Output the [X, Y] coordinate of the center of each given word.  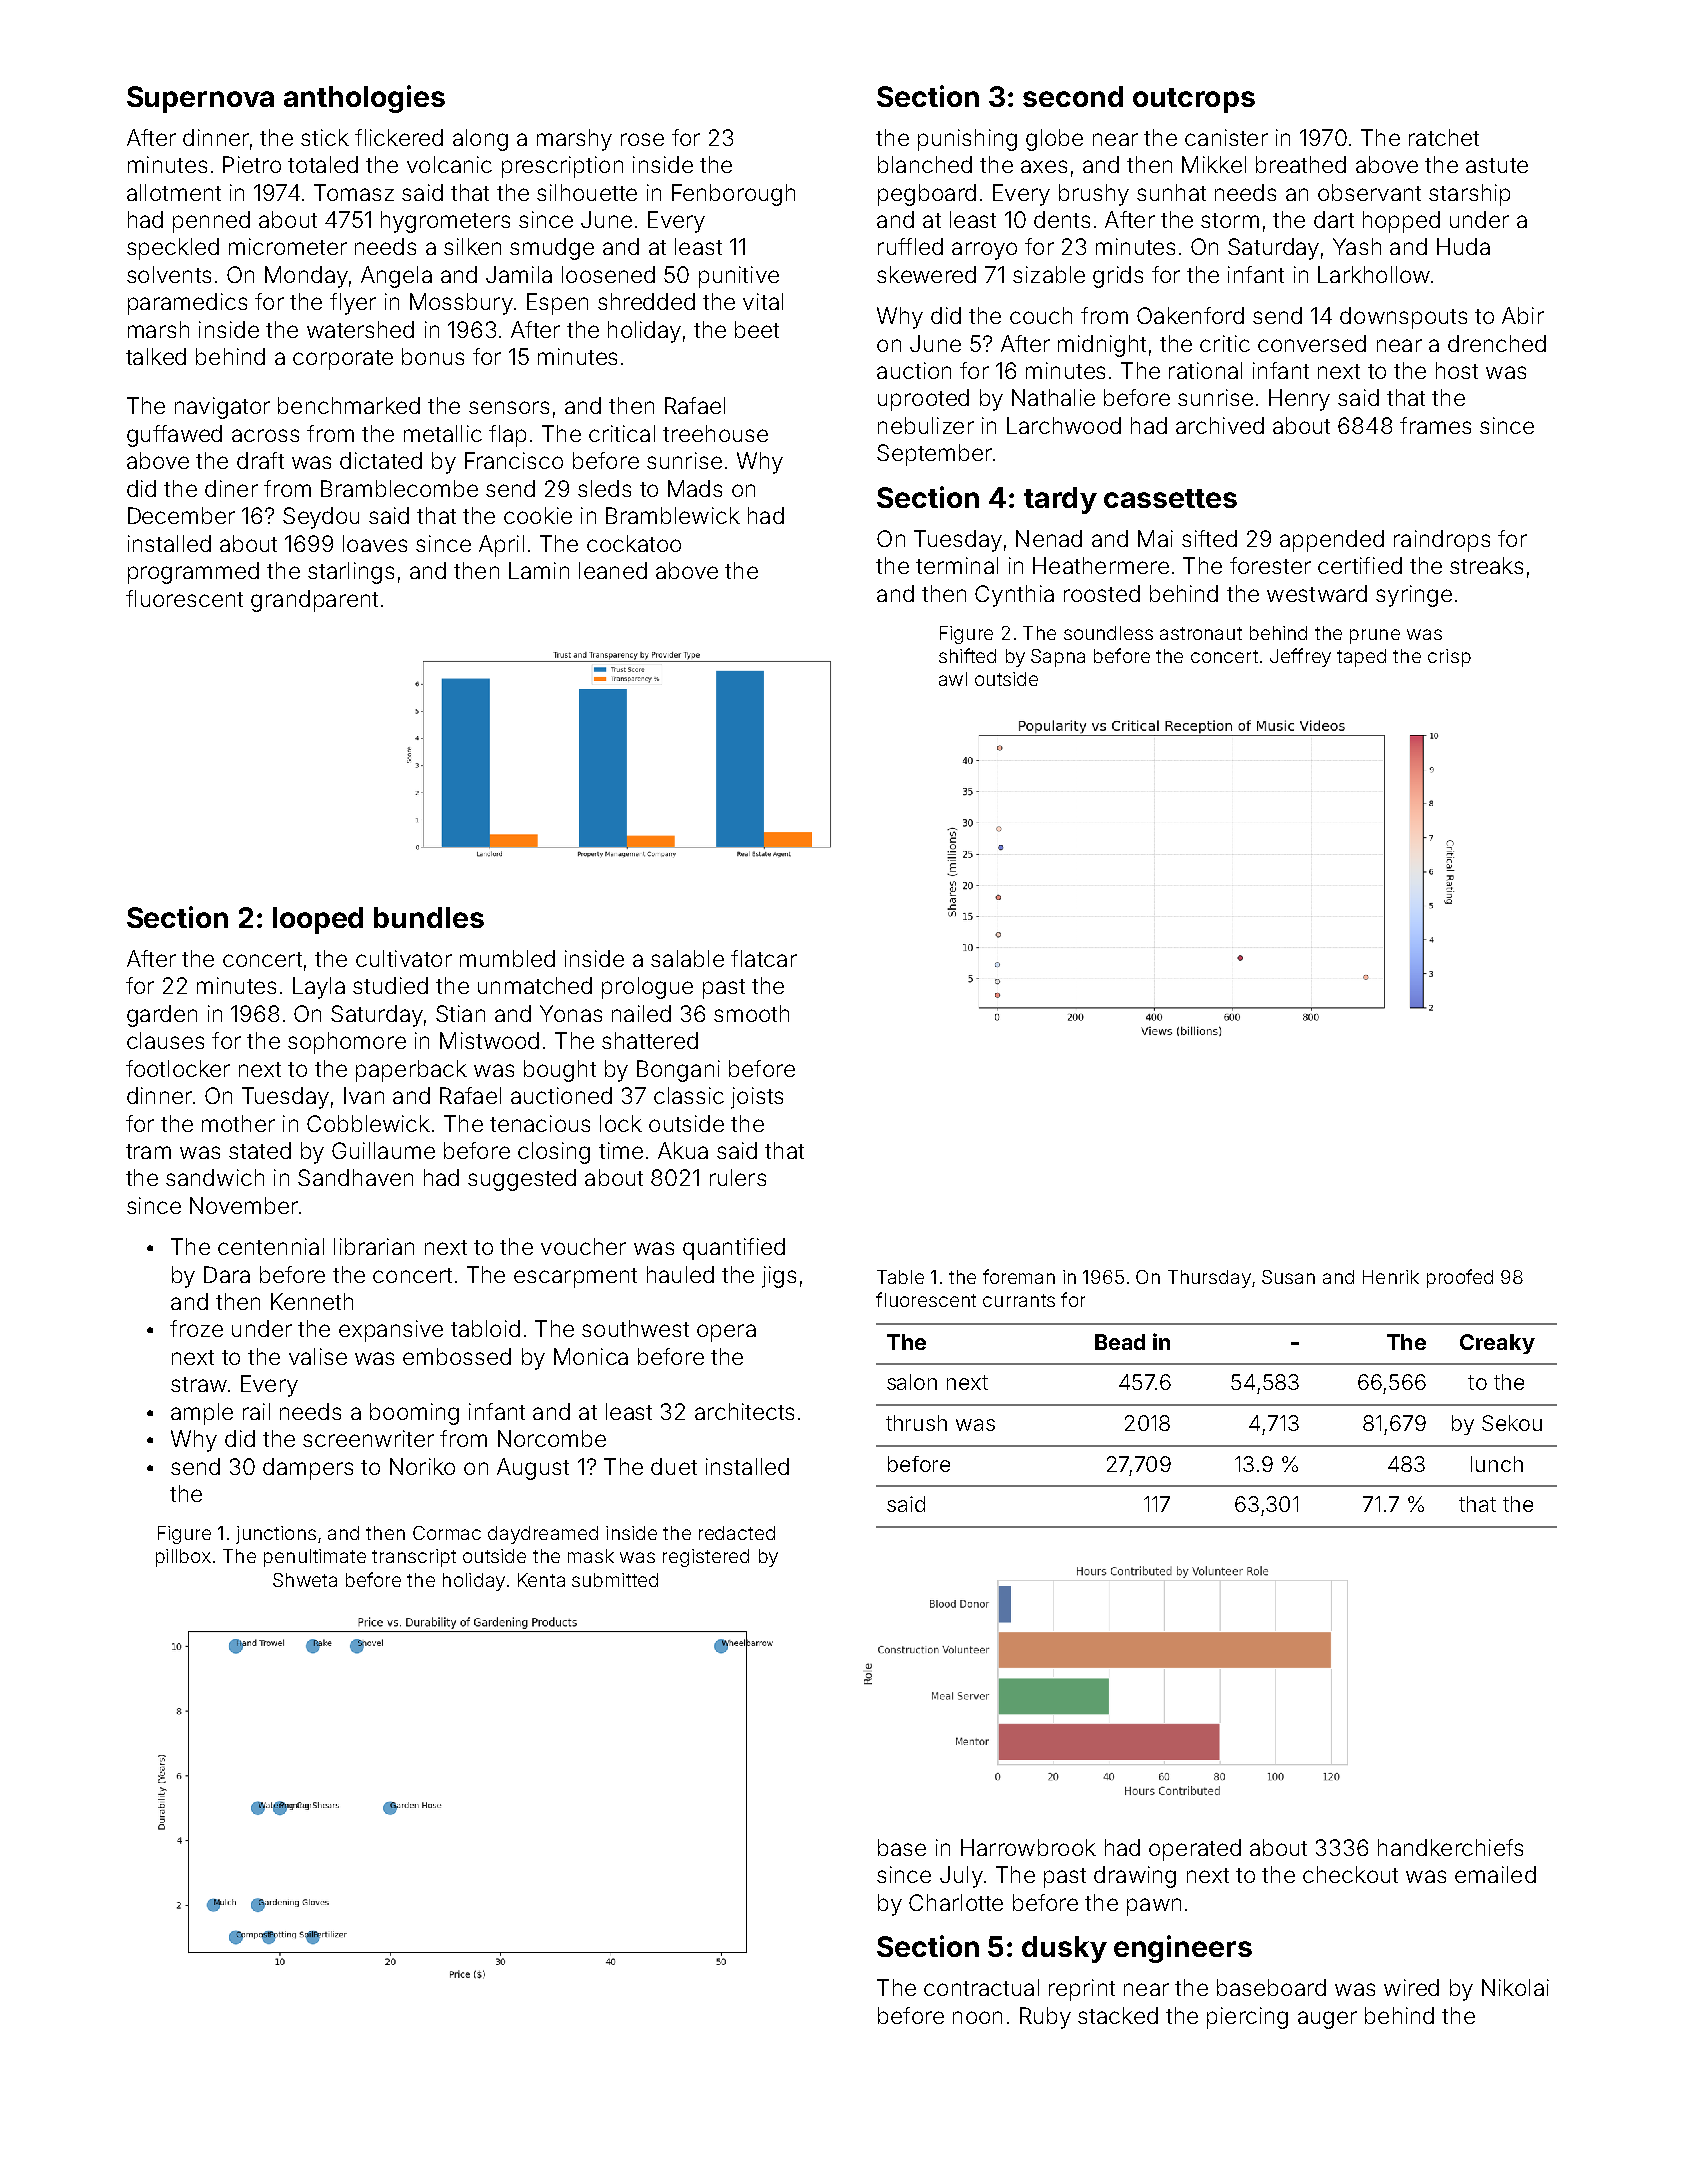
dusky [1064, 1949]
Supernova [200, 99]
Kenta [541, 1580]
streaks [1486, 565]
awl [953, 679]
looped [318, 920]
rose [642, 139]
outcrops [1194, 100]
